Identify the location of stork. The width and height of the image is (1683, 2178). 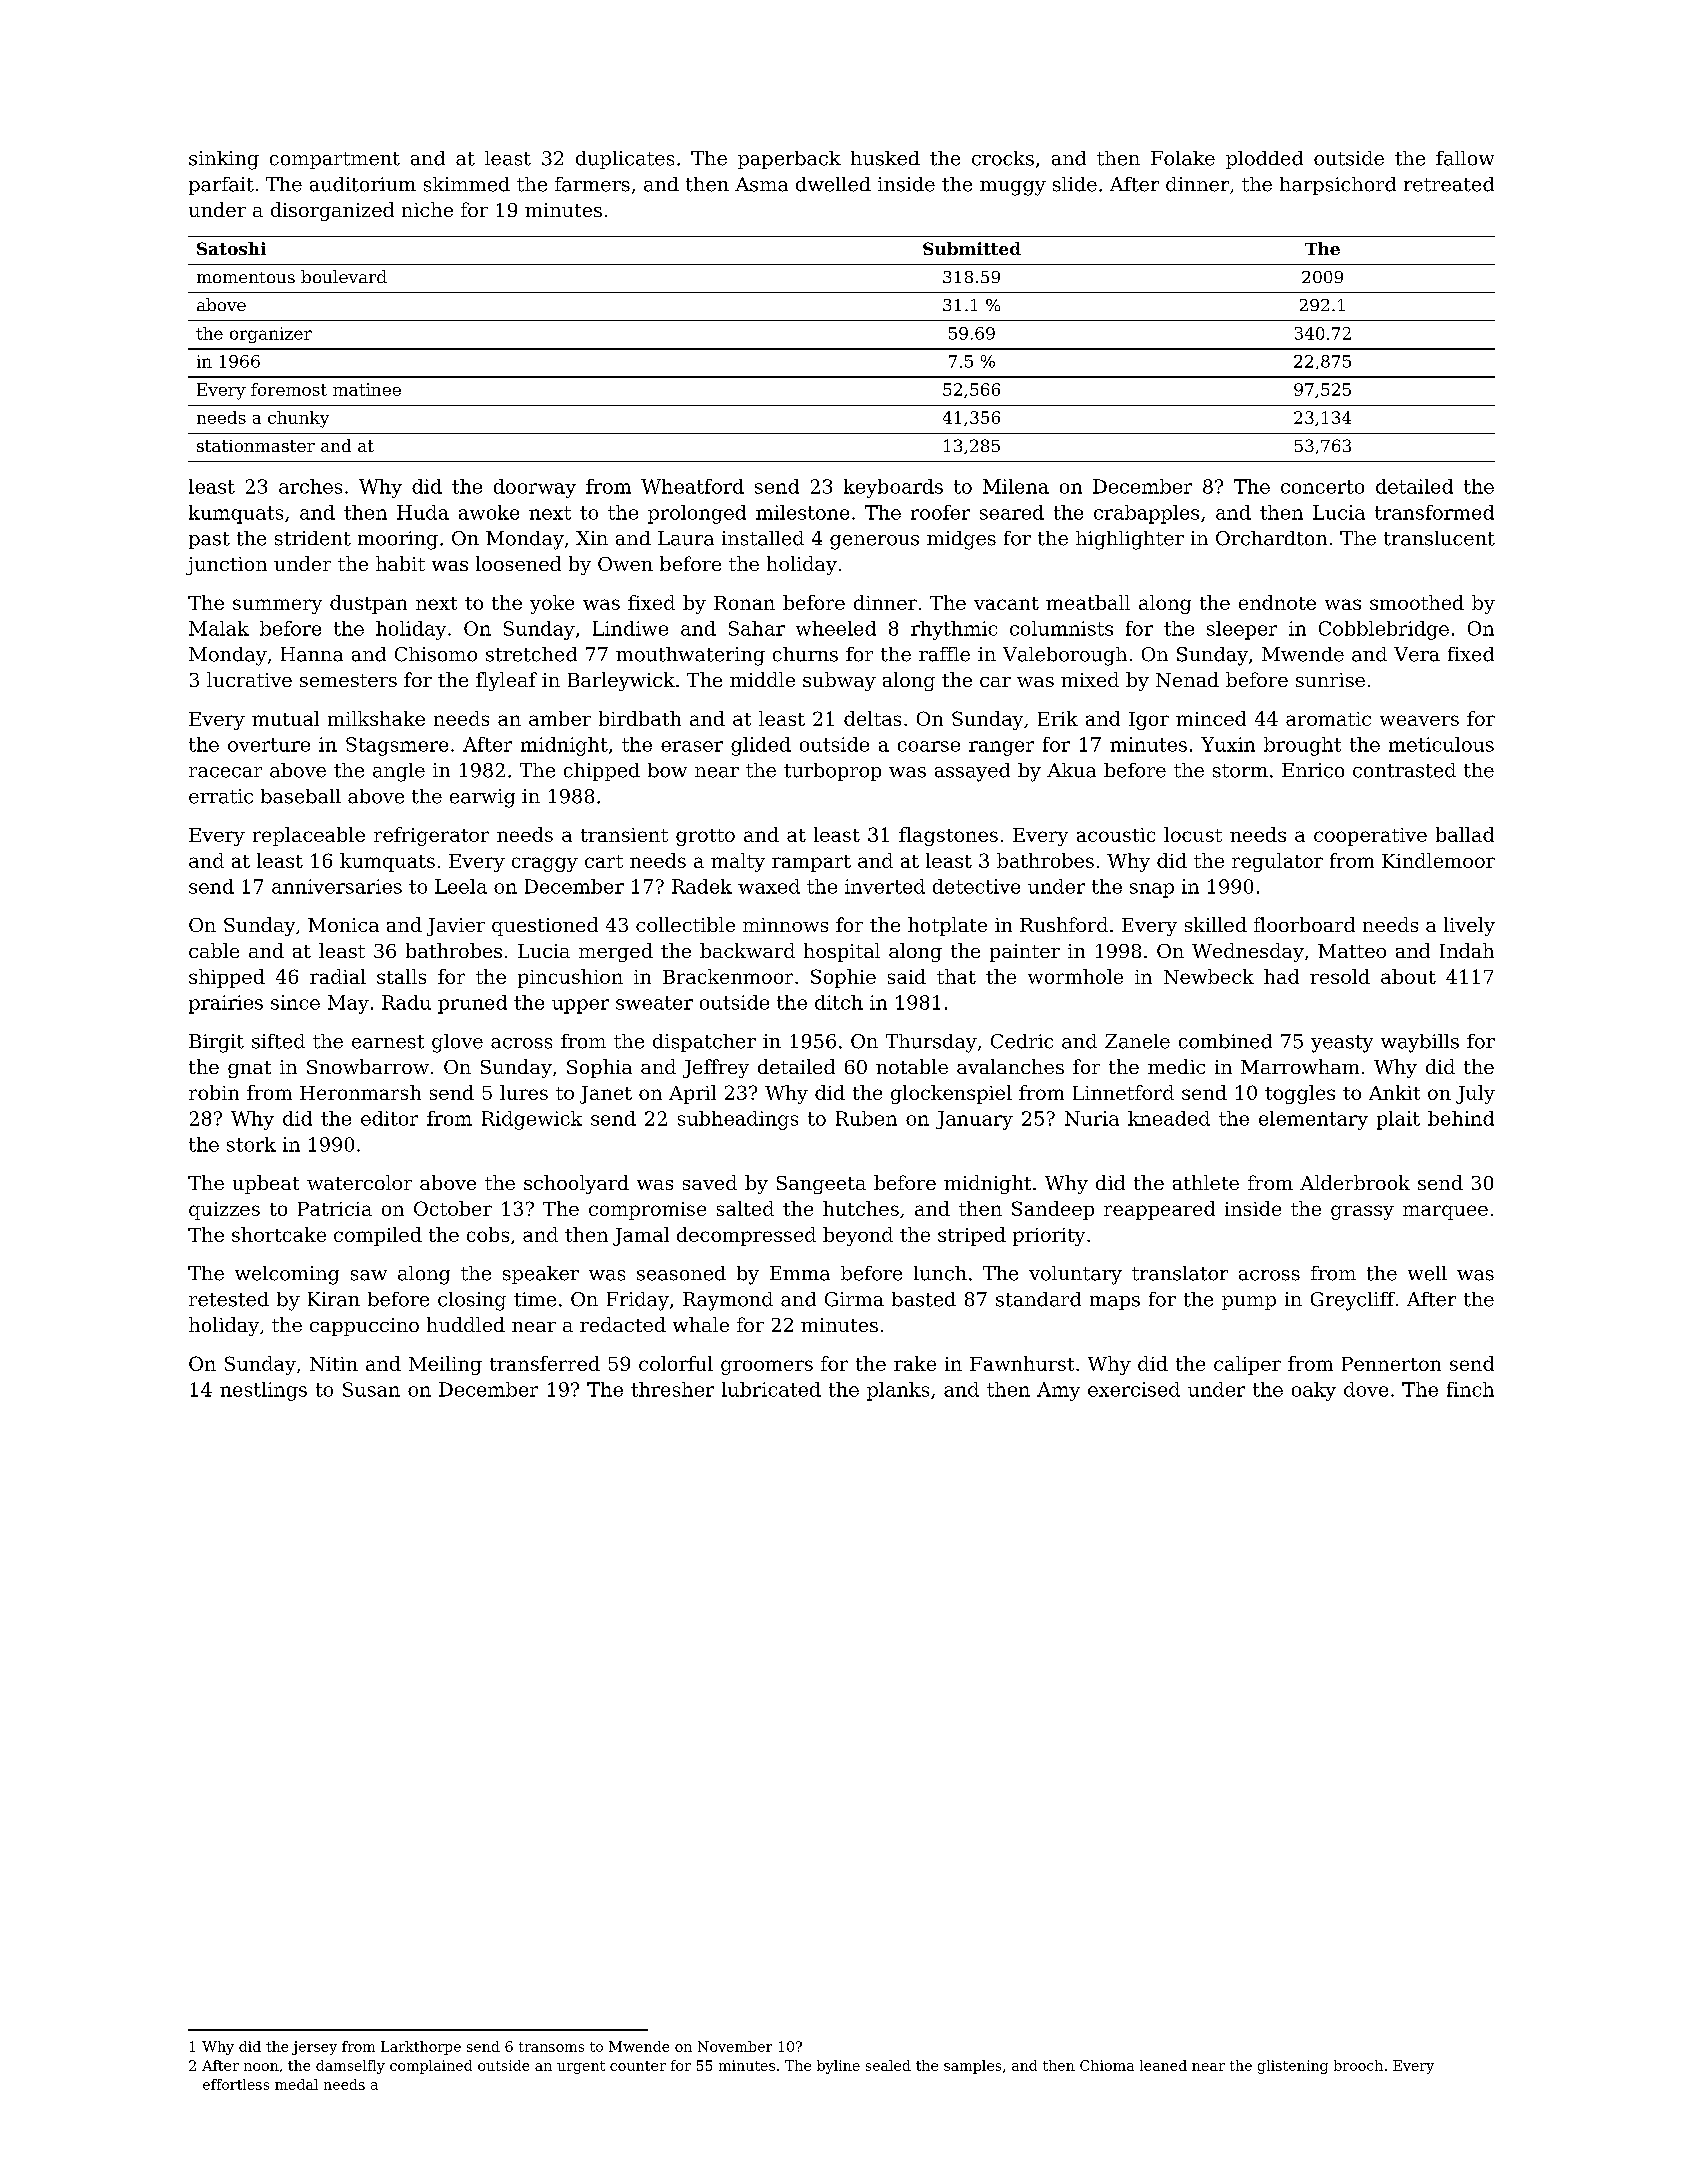
(251, 1144).
